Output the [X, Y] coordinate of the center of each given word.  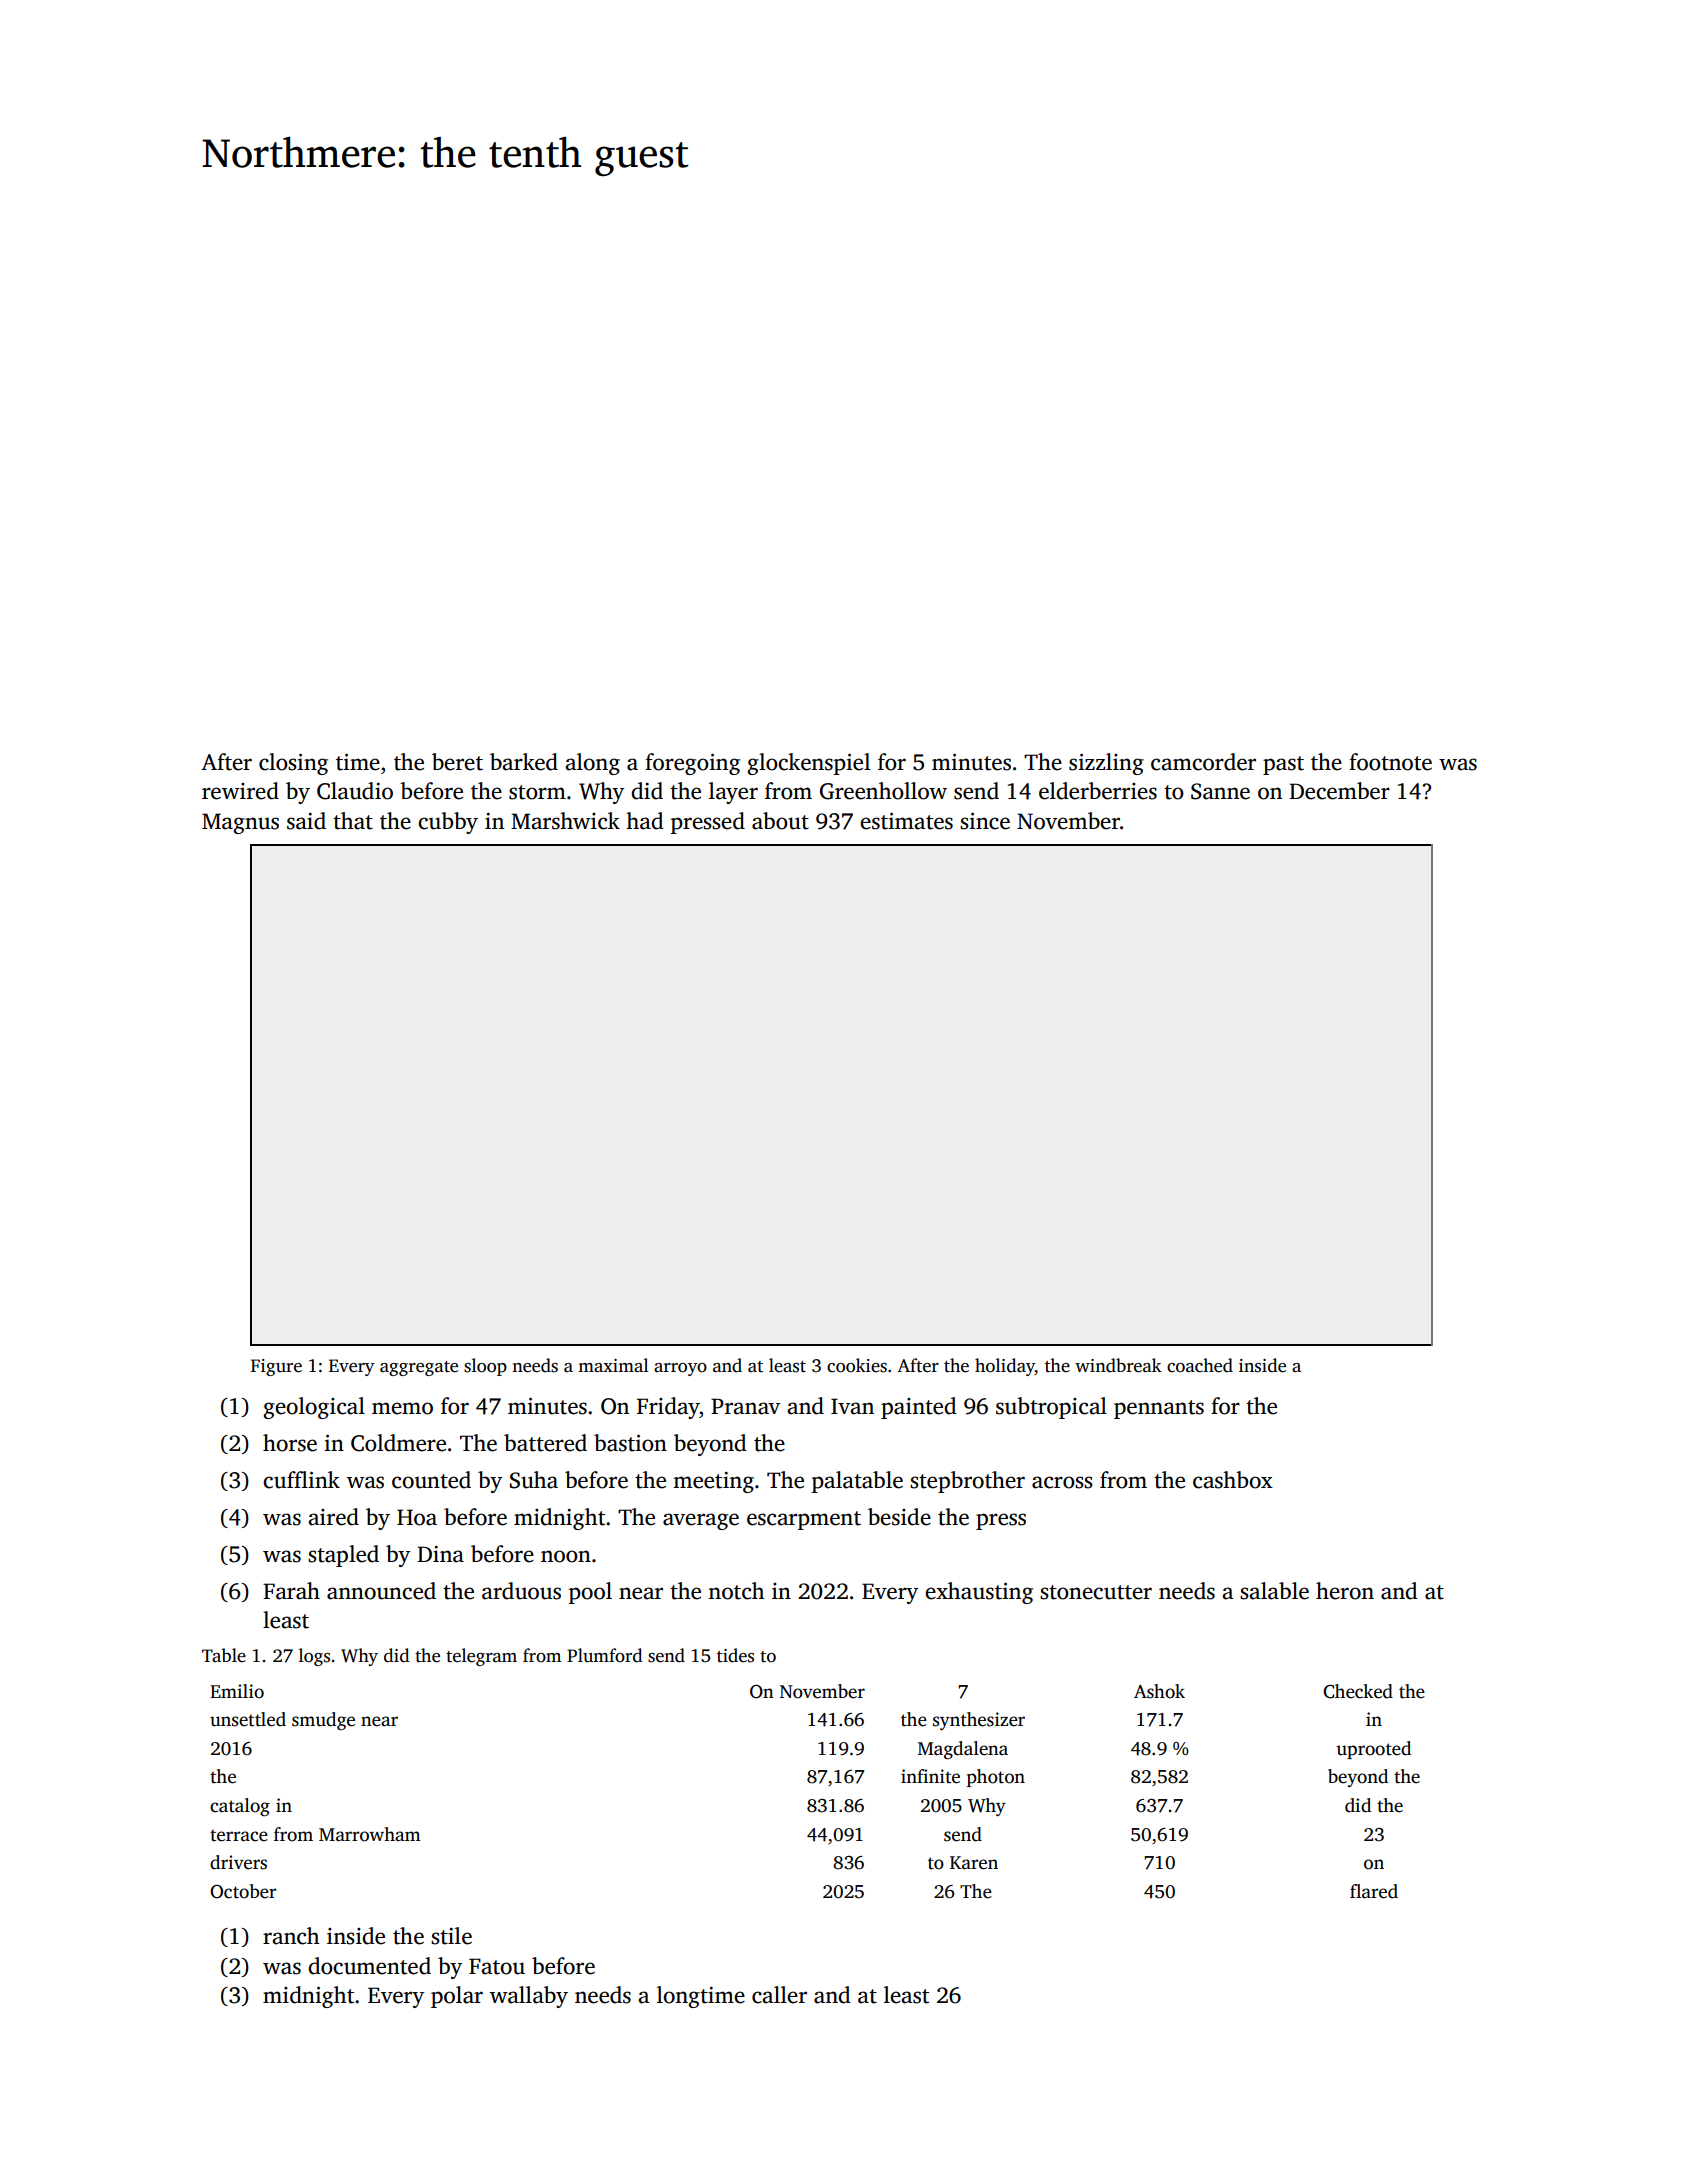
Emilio [237, 1691]
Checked [1358, 1691]
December [1339, 791]
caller [779, 1995]
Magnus [240, 823]
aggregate [419, 1368]
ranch [291, 1936]
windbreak [1118, 1365]
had [645, 821]
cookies [857, 1365]
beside [899, 1517]
